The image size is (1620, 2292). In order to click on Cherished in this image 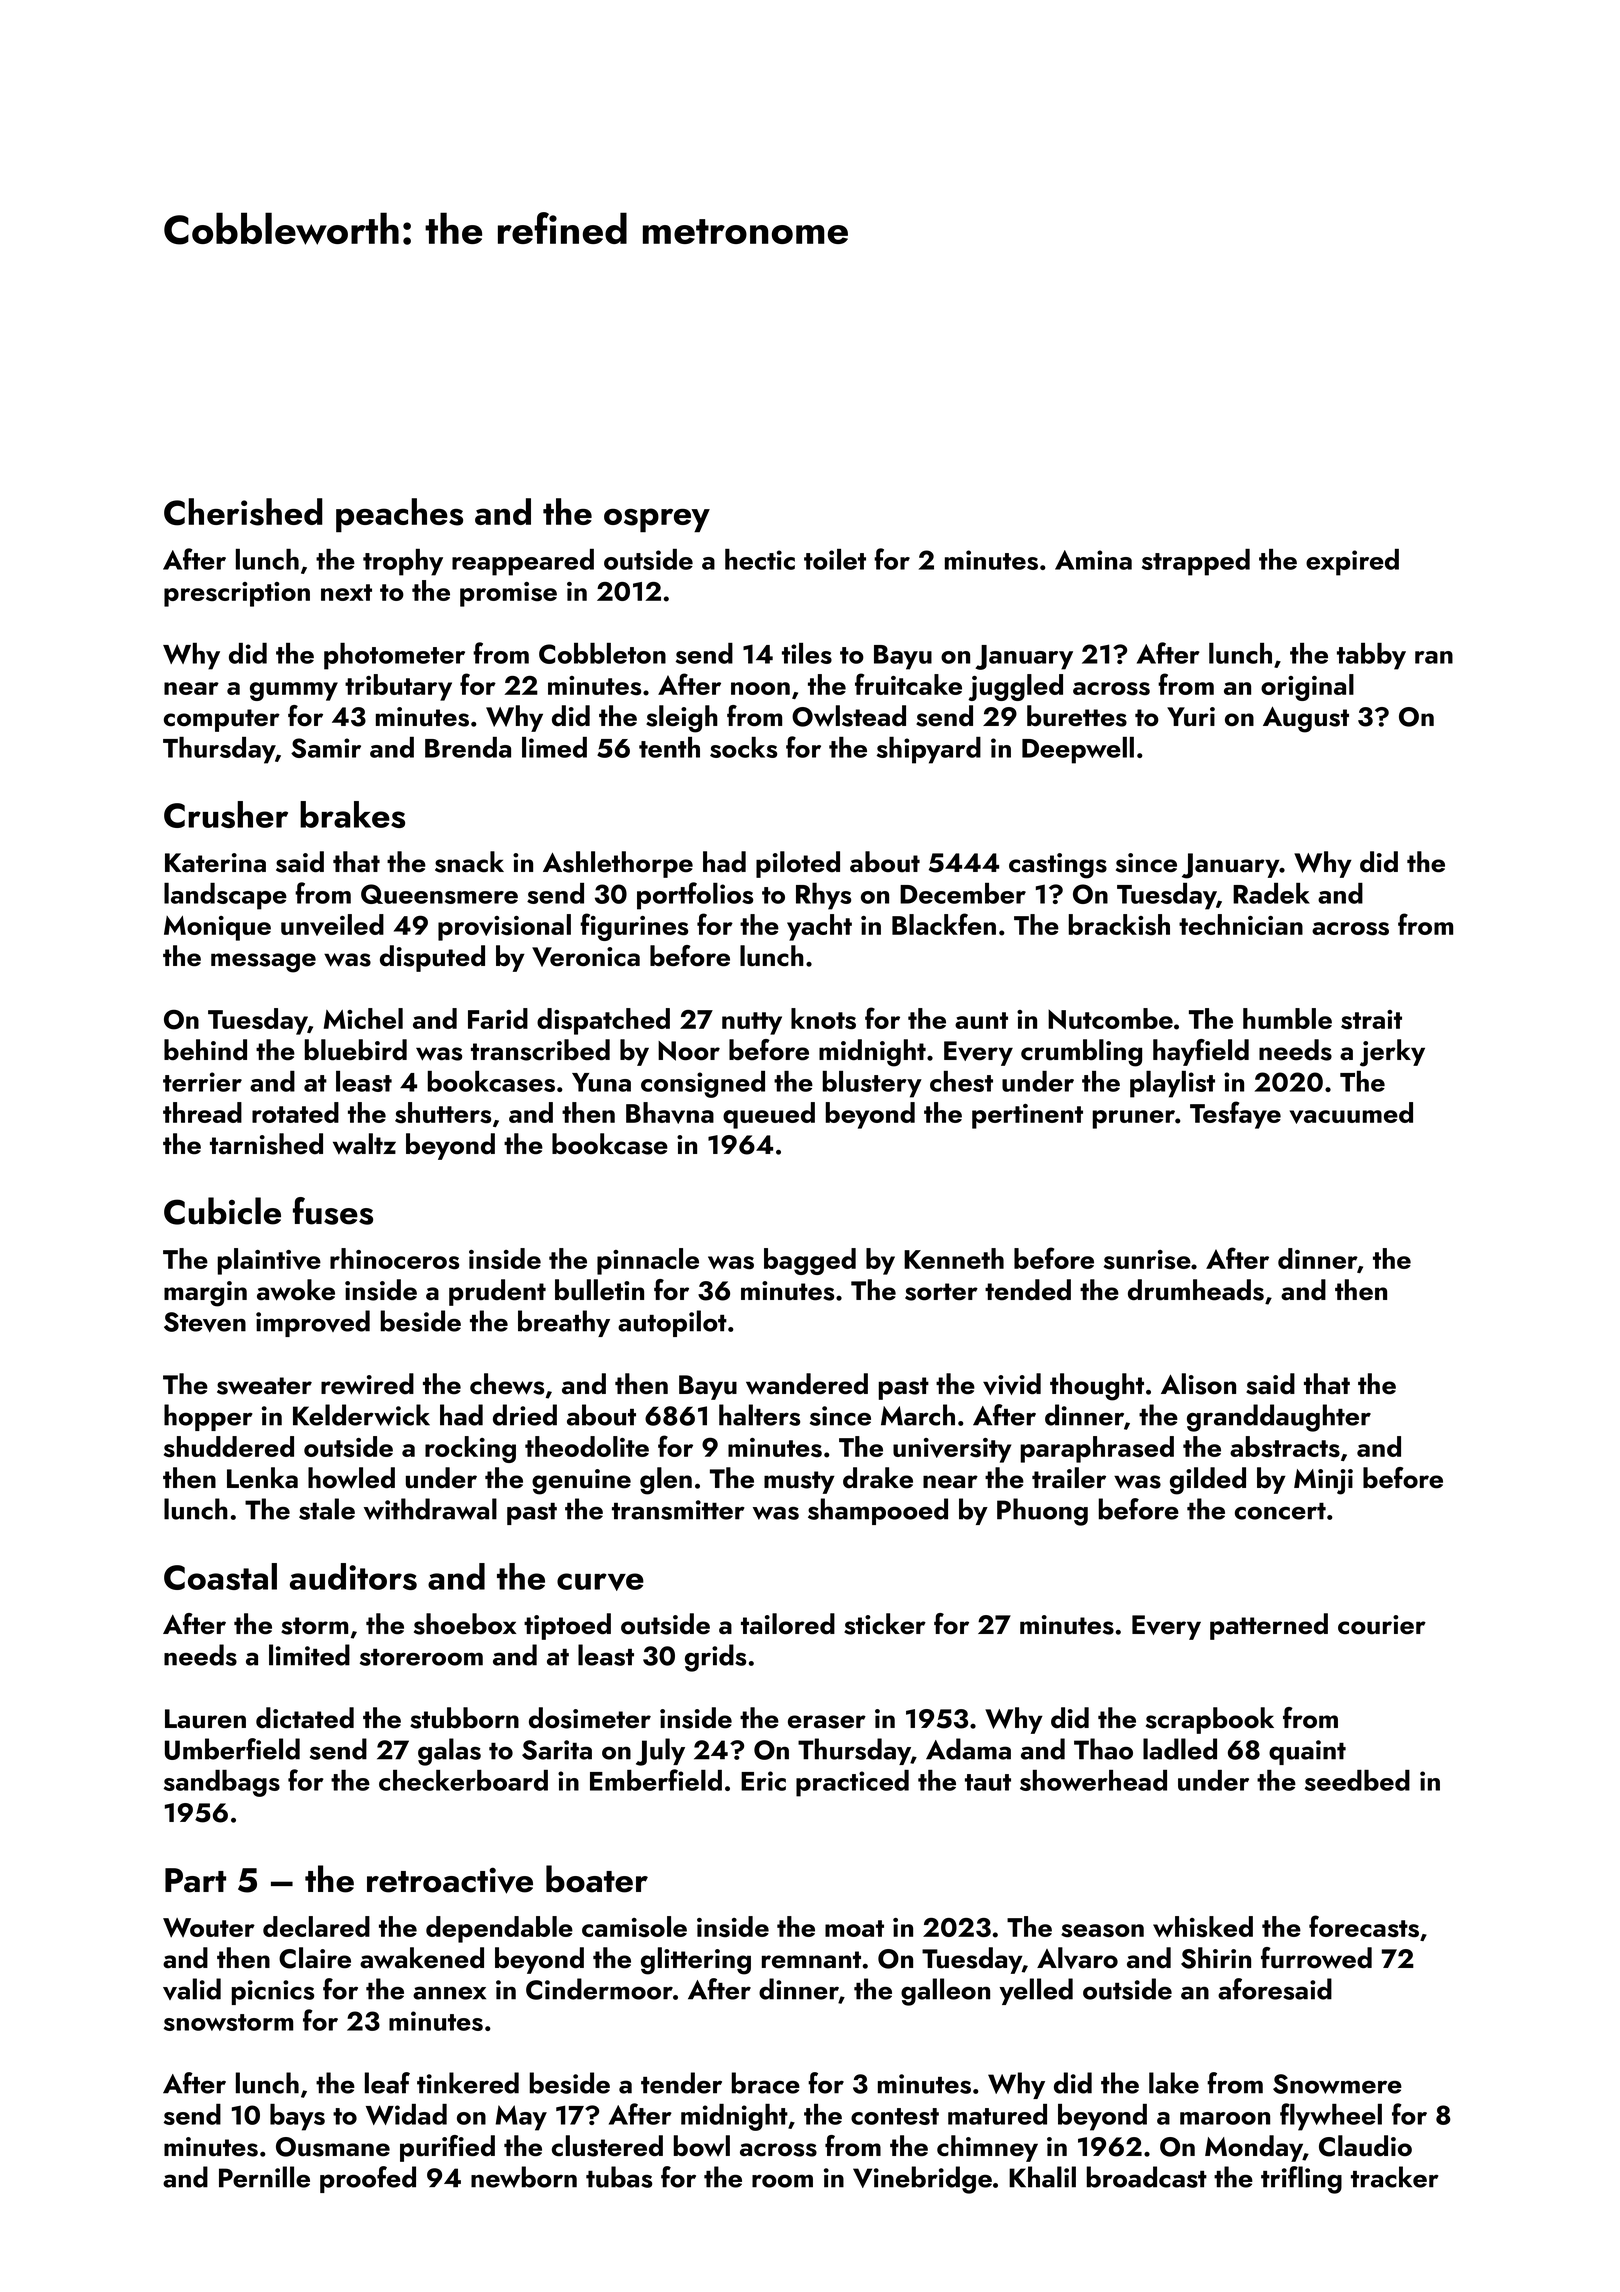, I will do `click(243, 512)`.
